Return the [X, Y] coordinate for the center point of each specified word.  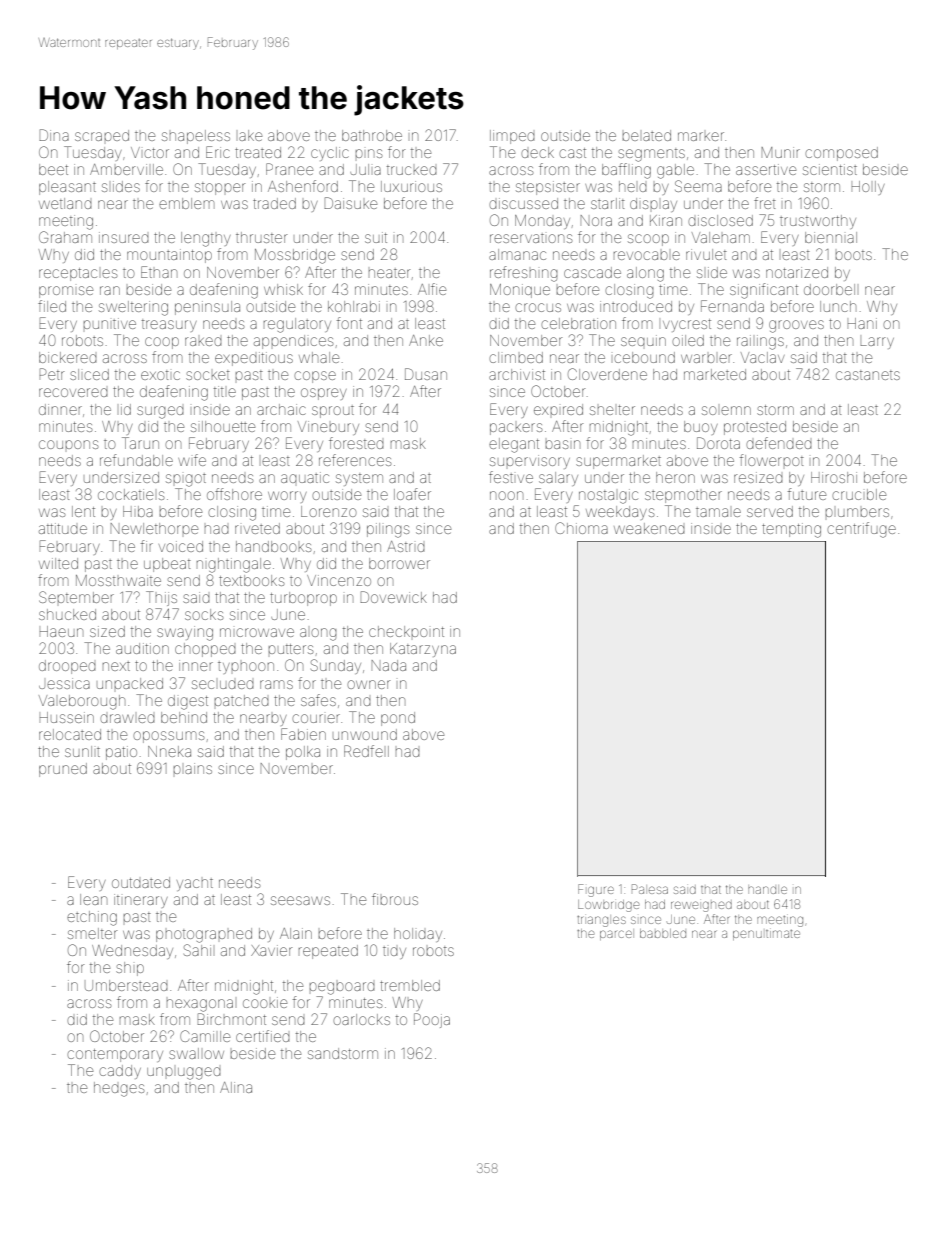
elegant [514, 445]
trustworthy [818, 222]
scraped [102, 135]
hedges [119, 1089]
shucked [67, 614]
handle [767, 890]
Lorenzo [329, 511]
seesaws [300, 900]
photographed [204, 935]
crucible [859, 494]
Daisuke [350, 203]
